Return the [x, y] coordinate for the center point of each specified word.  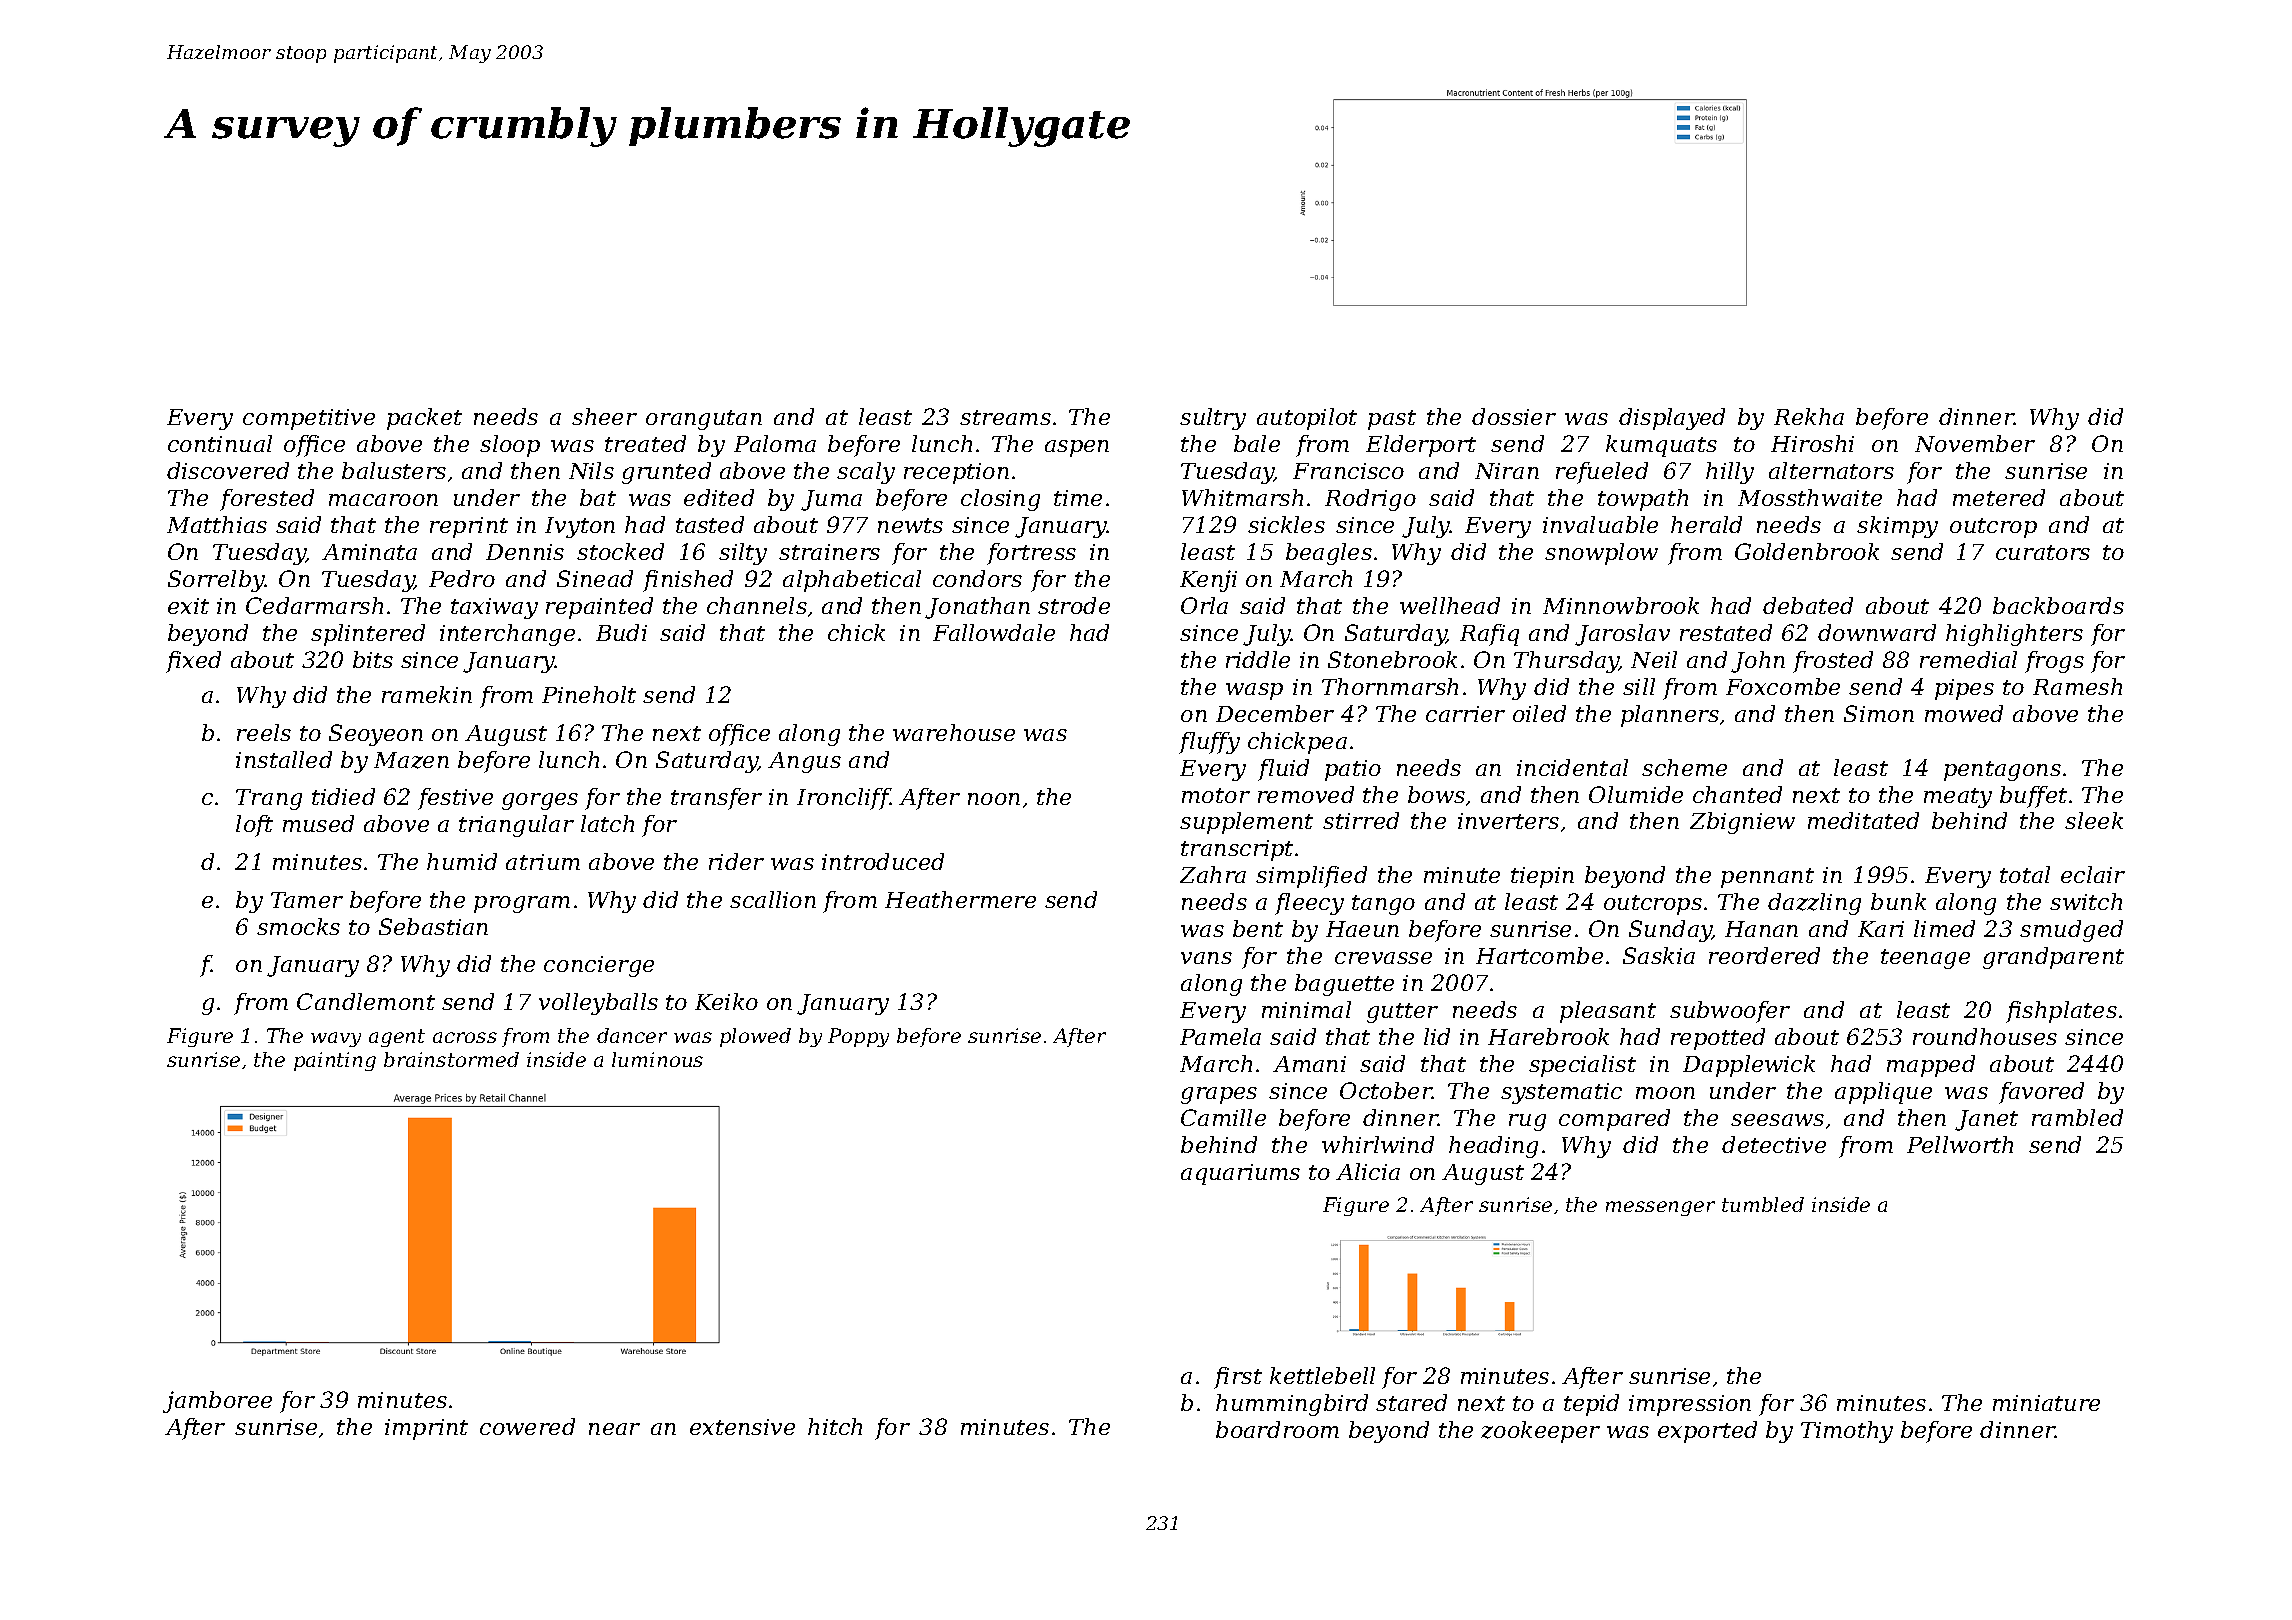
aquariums [1240, 1174]
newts [910, 525]
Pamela [1220, 1036]
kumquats [1661, 446]
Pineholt [589, 694]
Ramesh [2077, 686]
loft [254, 826]
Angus [804, 762]
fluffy [1209, 743]
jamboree [217, 1402]
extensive [742, 1427]
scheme [1684, 767]
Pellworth [1960, 1144]
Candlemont [366, 1001]
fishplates [2061, 1012]
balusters [394, 470]
